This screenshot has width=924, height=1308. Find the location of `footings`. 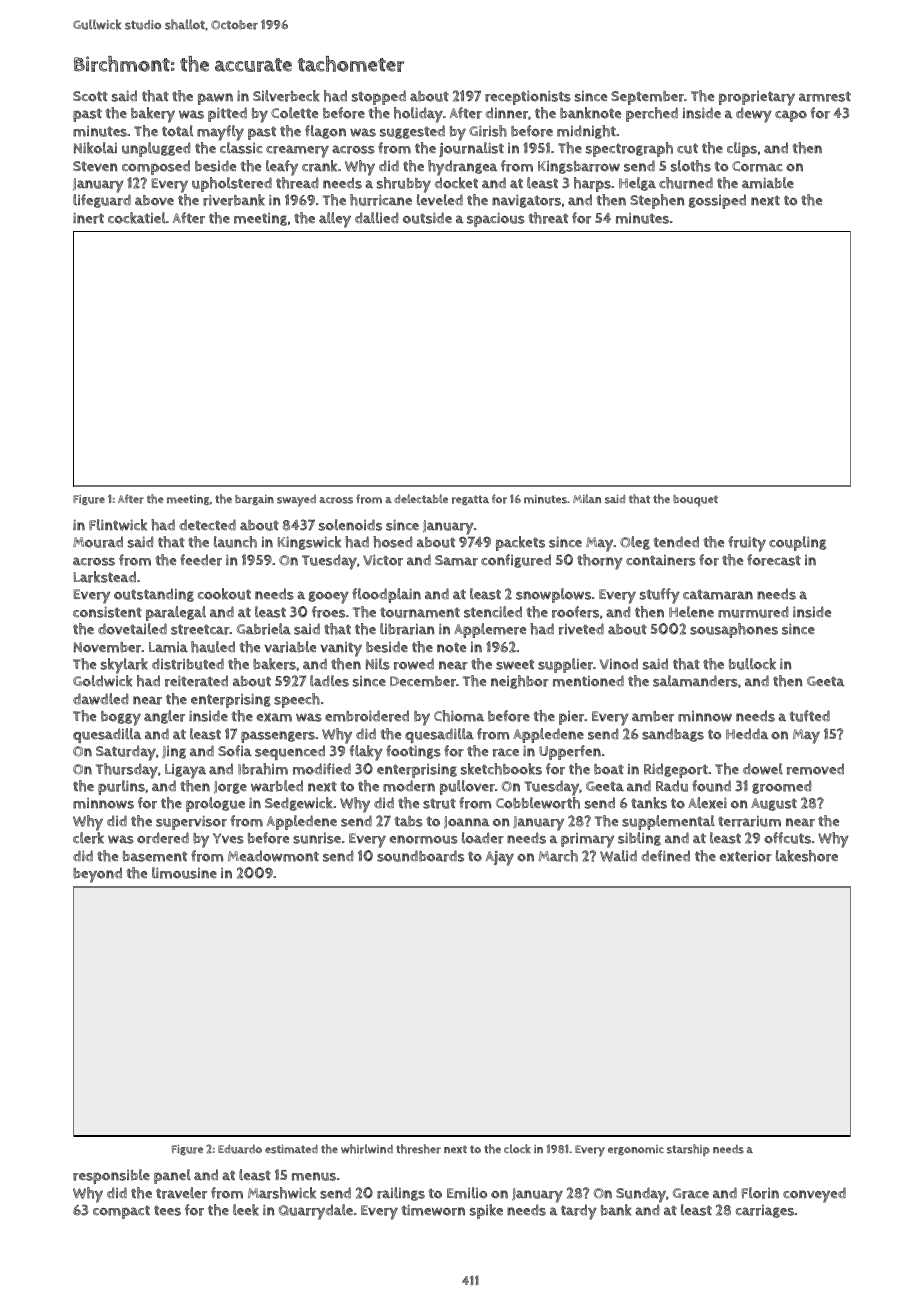

footings is located at coordinates (413, 752).
